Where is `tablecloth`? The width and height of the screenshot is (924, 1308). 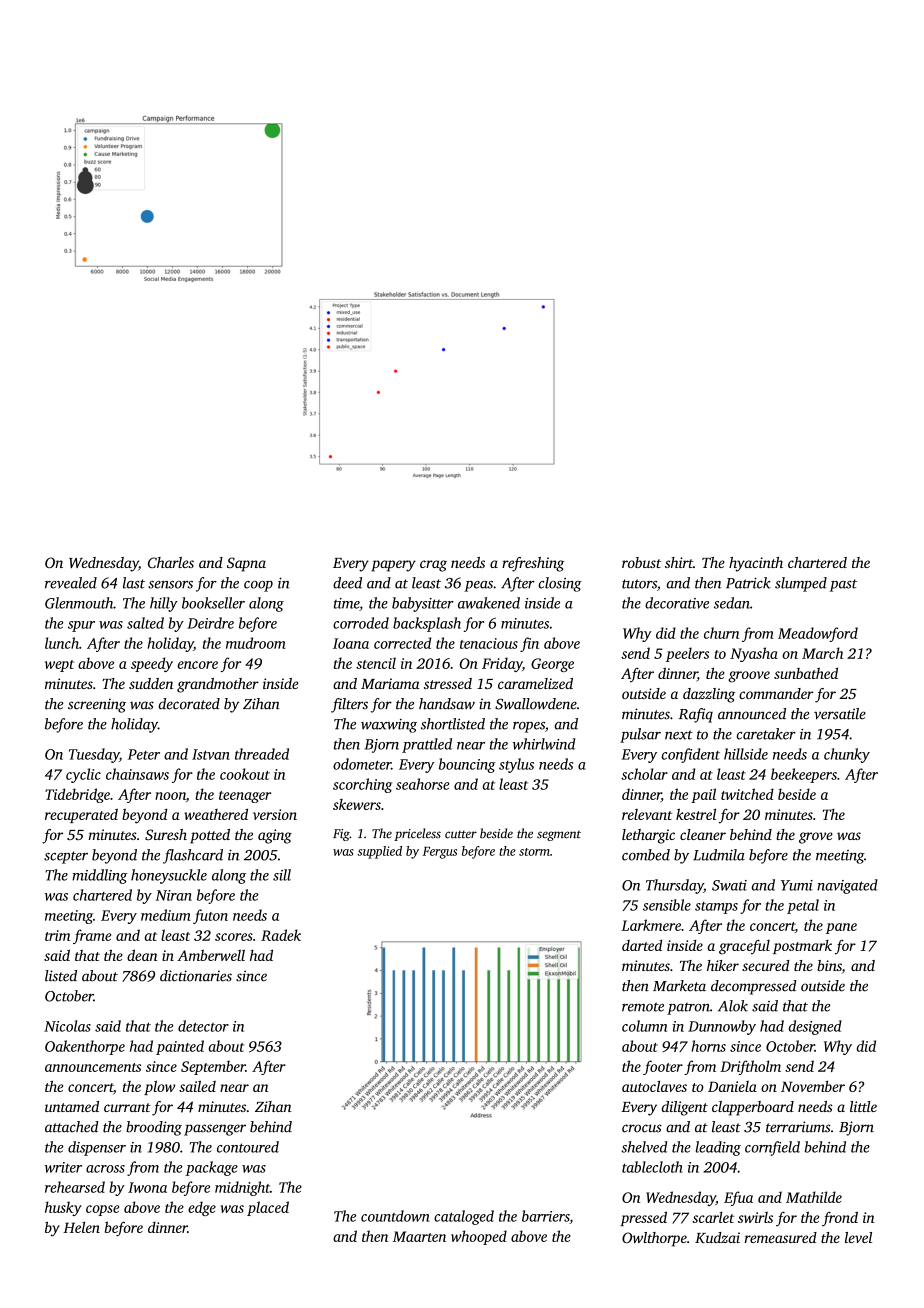 tablecloth is located at coordinates (652, 1167).
